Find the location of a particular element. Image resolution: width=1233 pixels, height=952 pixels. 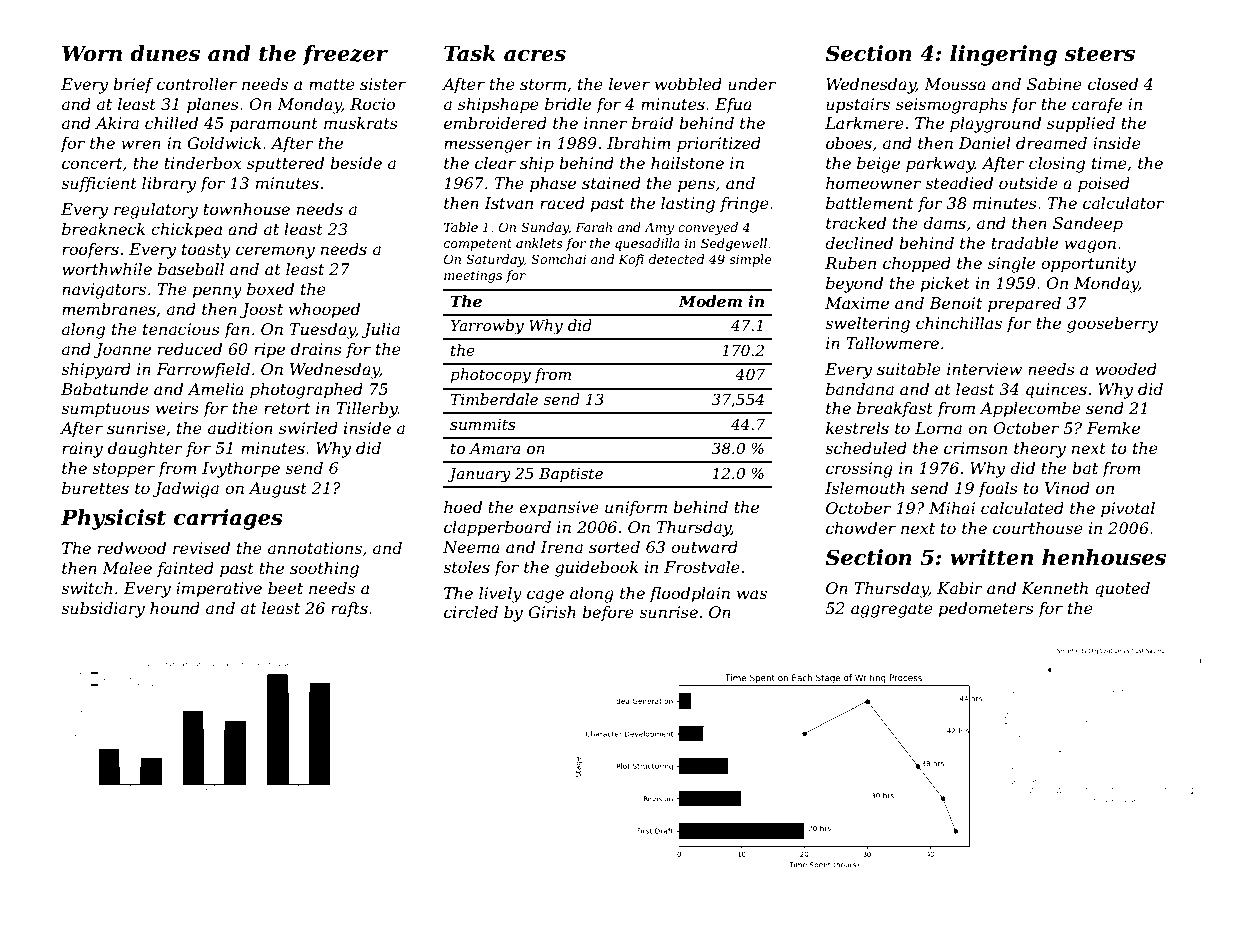

poised is located at coordinates (1104, 185).
